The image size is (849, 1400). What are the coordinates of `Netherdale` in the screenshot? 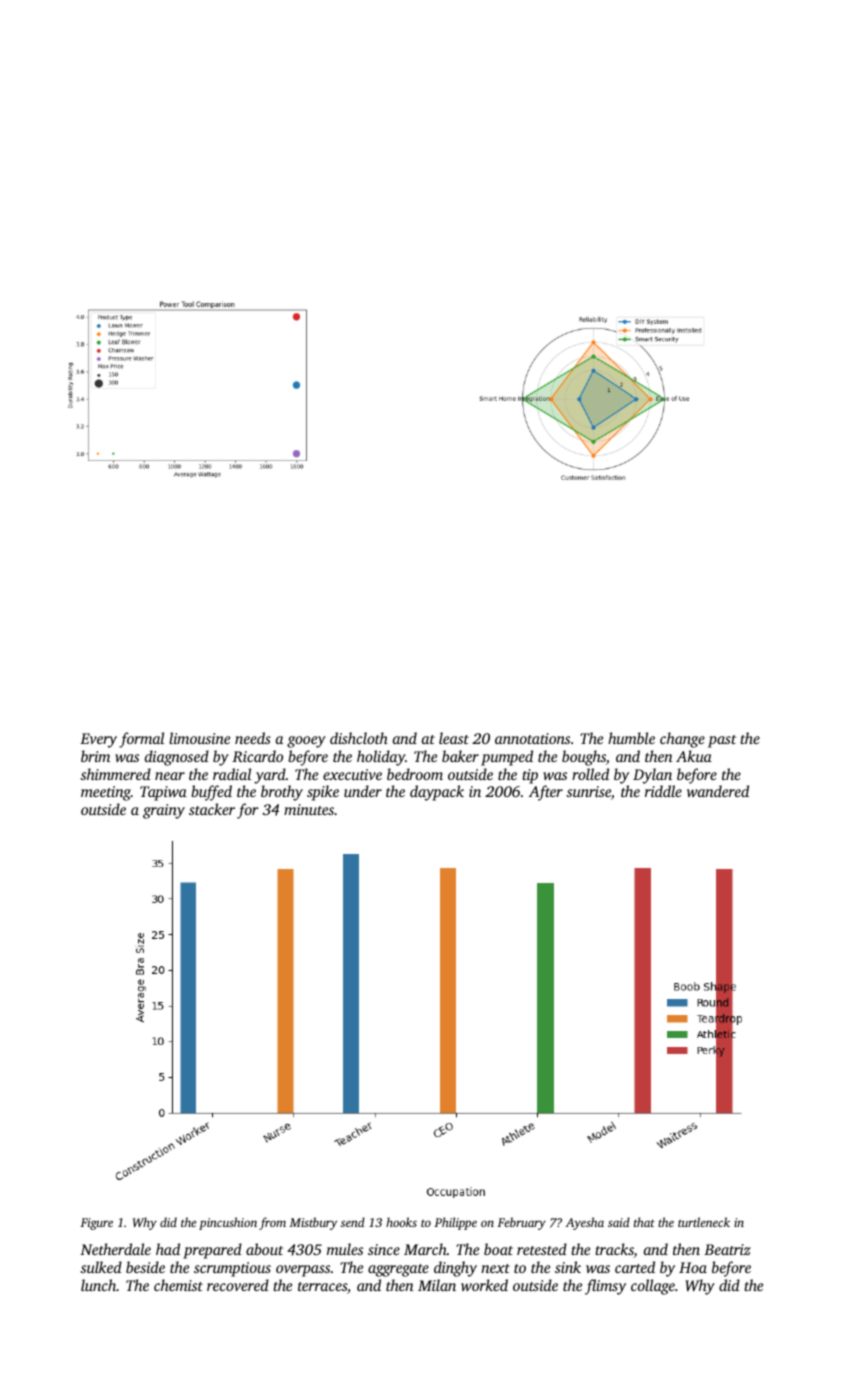 It's located at (115, 1249).
